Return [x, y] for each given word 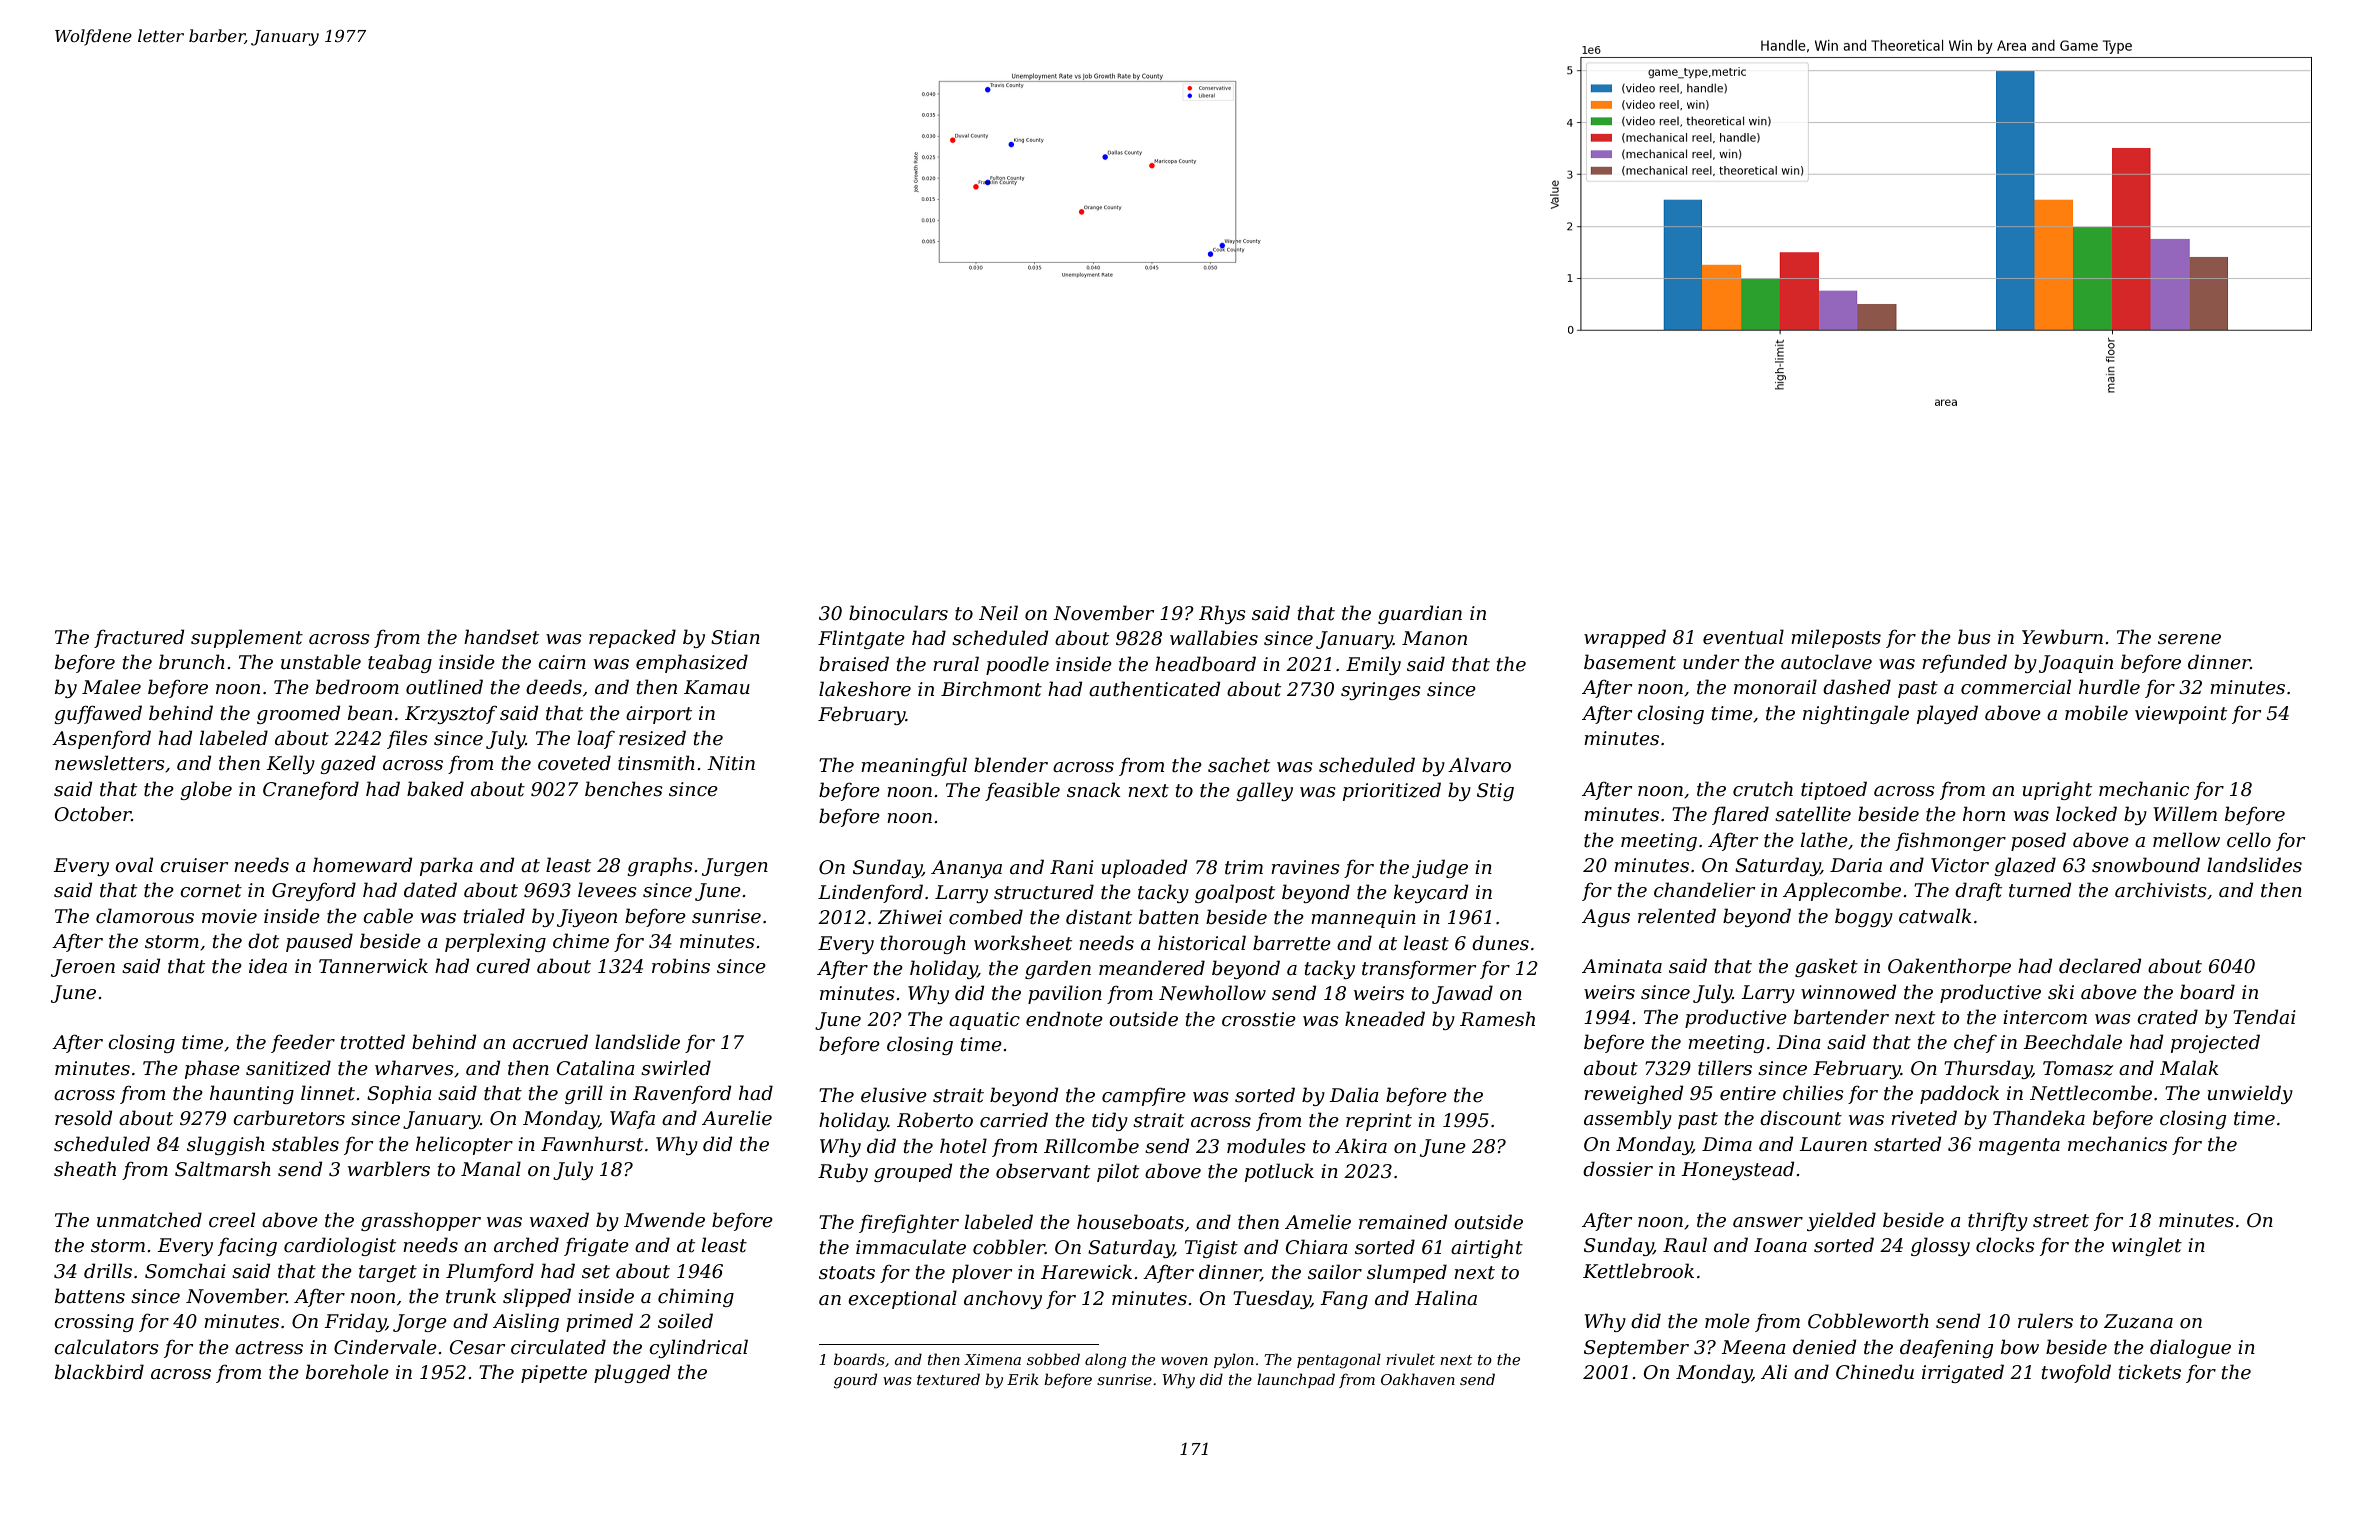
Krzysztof [451, 714]
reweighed [1633, 1094]
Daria [1856, 865]
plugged [632, 1373]
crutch [1763, 789]
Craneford [311, 790]
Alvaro [1479, 764]
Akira [1361, 1146]
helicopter [464, 1145]
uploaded [1144, 868]
